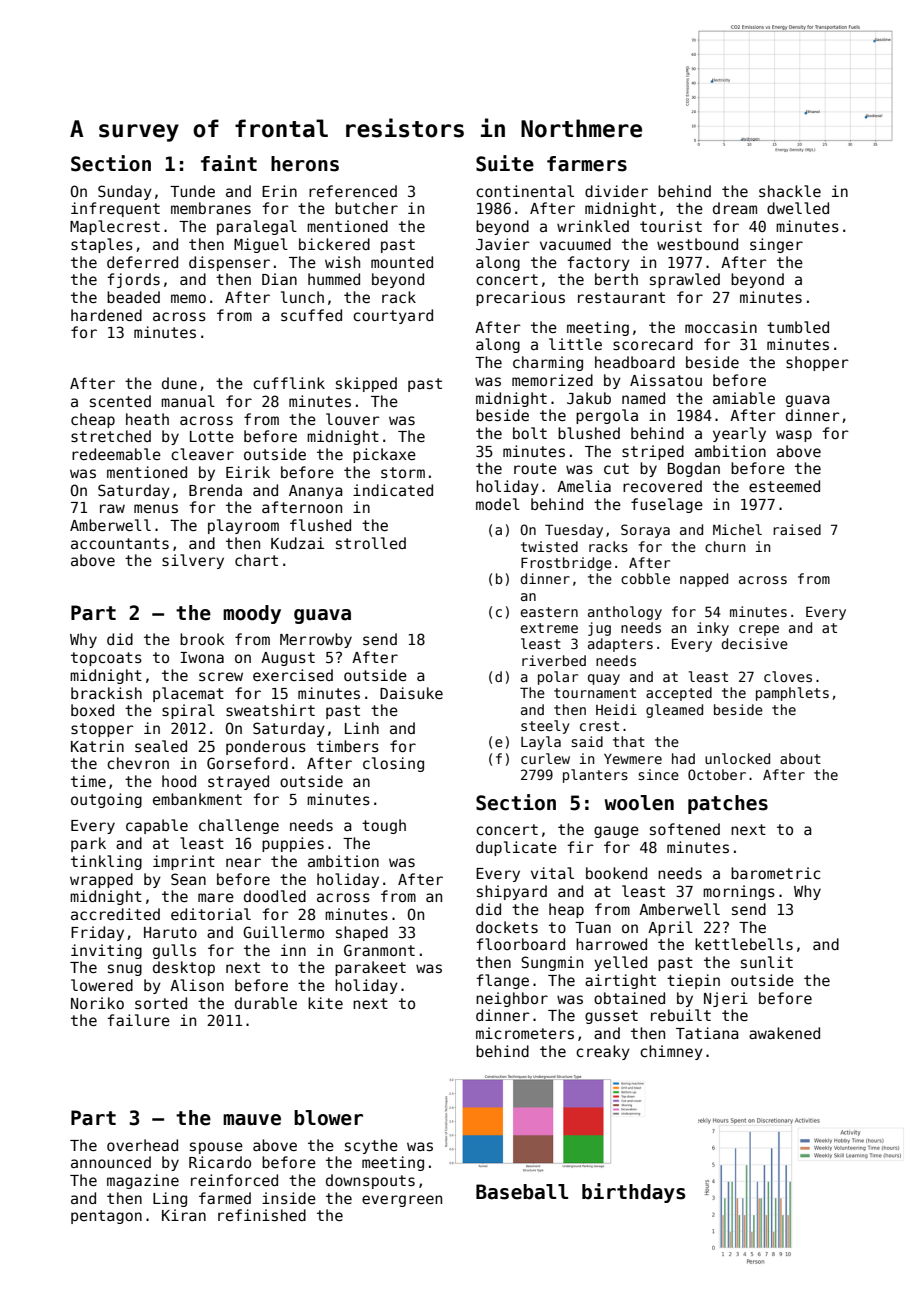 This screenshot has width=924, height=1308. Describe the element at coordinates (402, 1201) in the screenshot. I see `evergreen` at that location.
